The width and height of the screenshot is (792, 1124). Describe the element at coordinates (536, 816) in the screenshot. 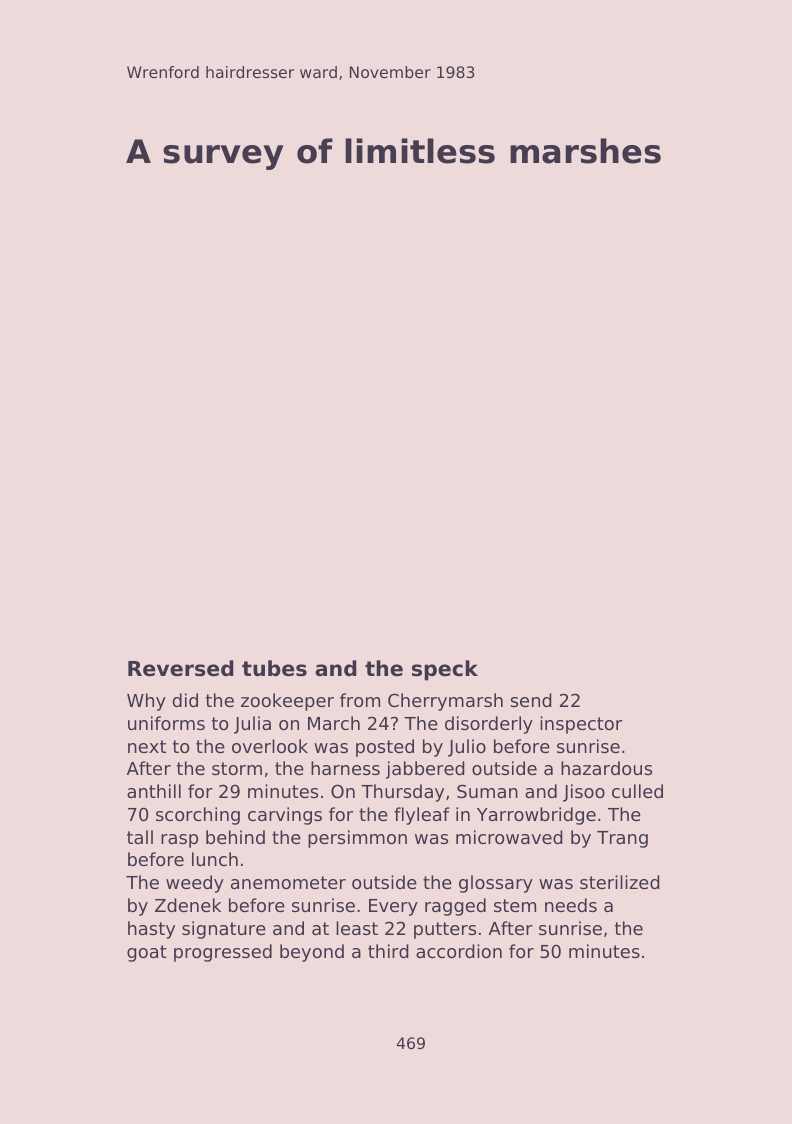

I see `Yarrowbridge` at that location.
